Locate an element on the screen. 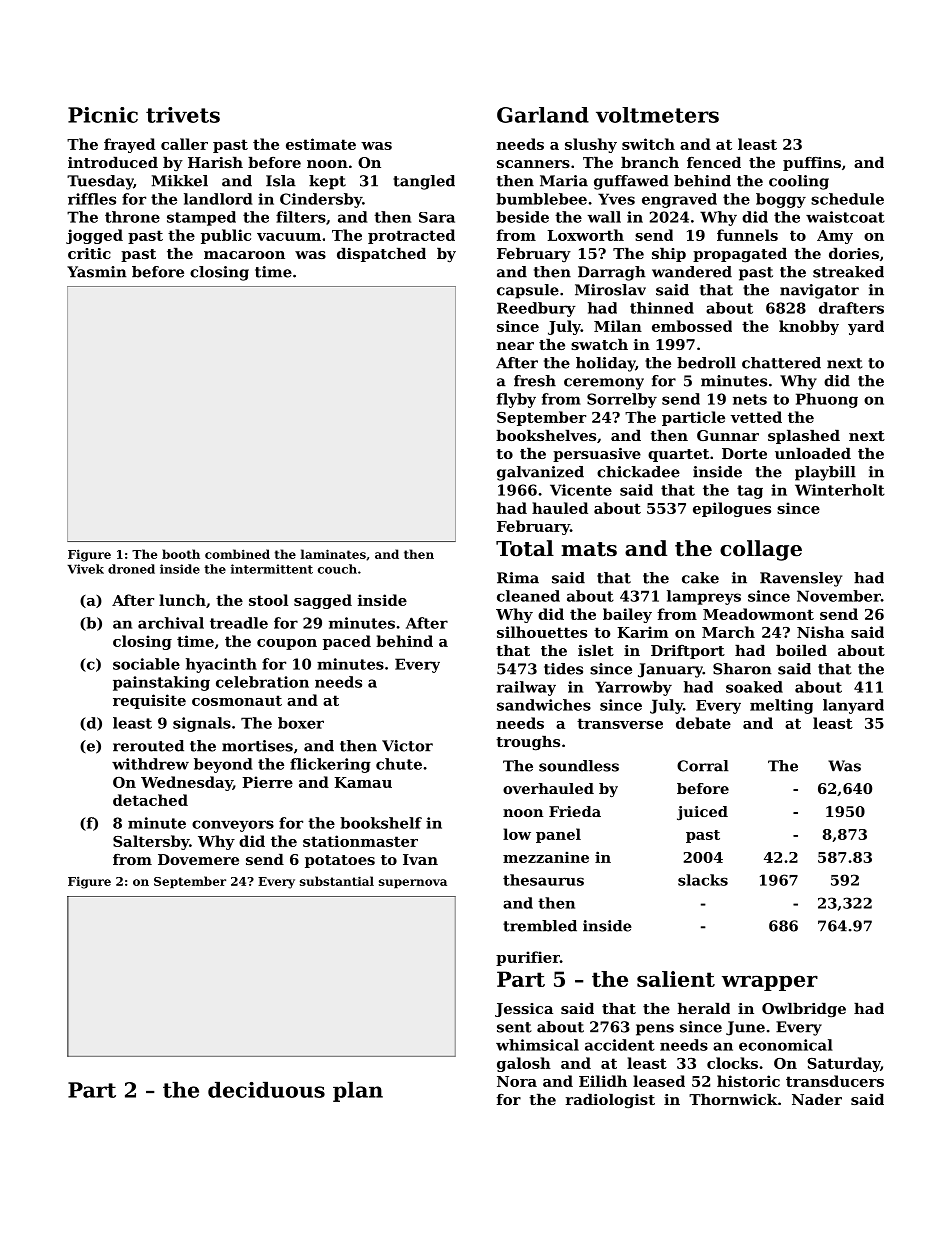 The width and height of the screenshot is (952, 1233). Yasmin is located at coordinates (97, 272).
